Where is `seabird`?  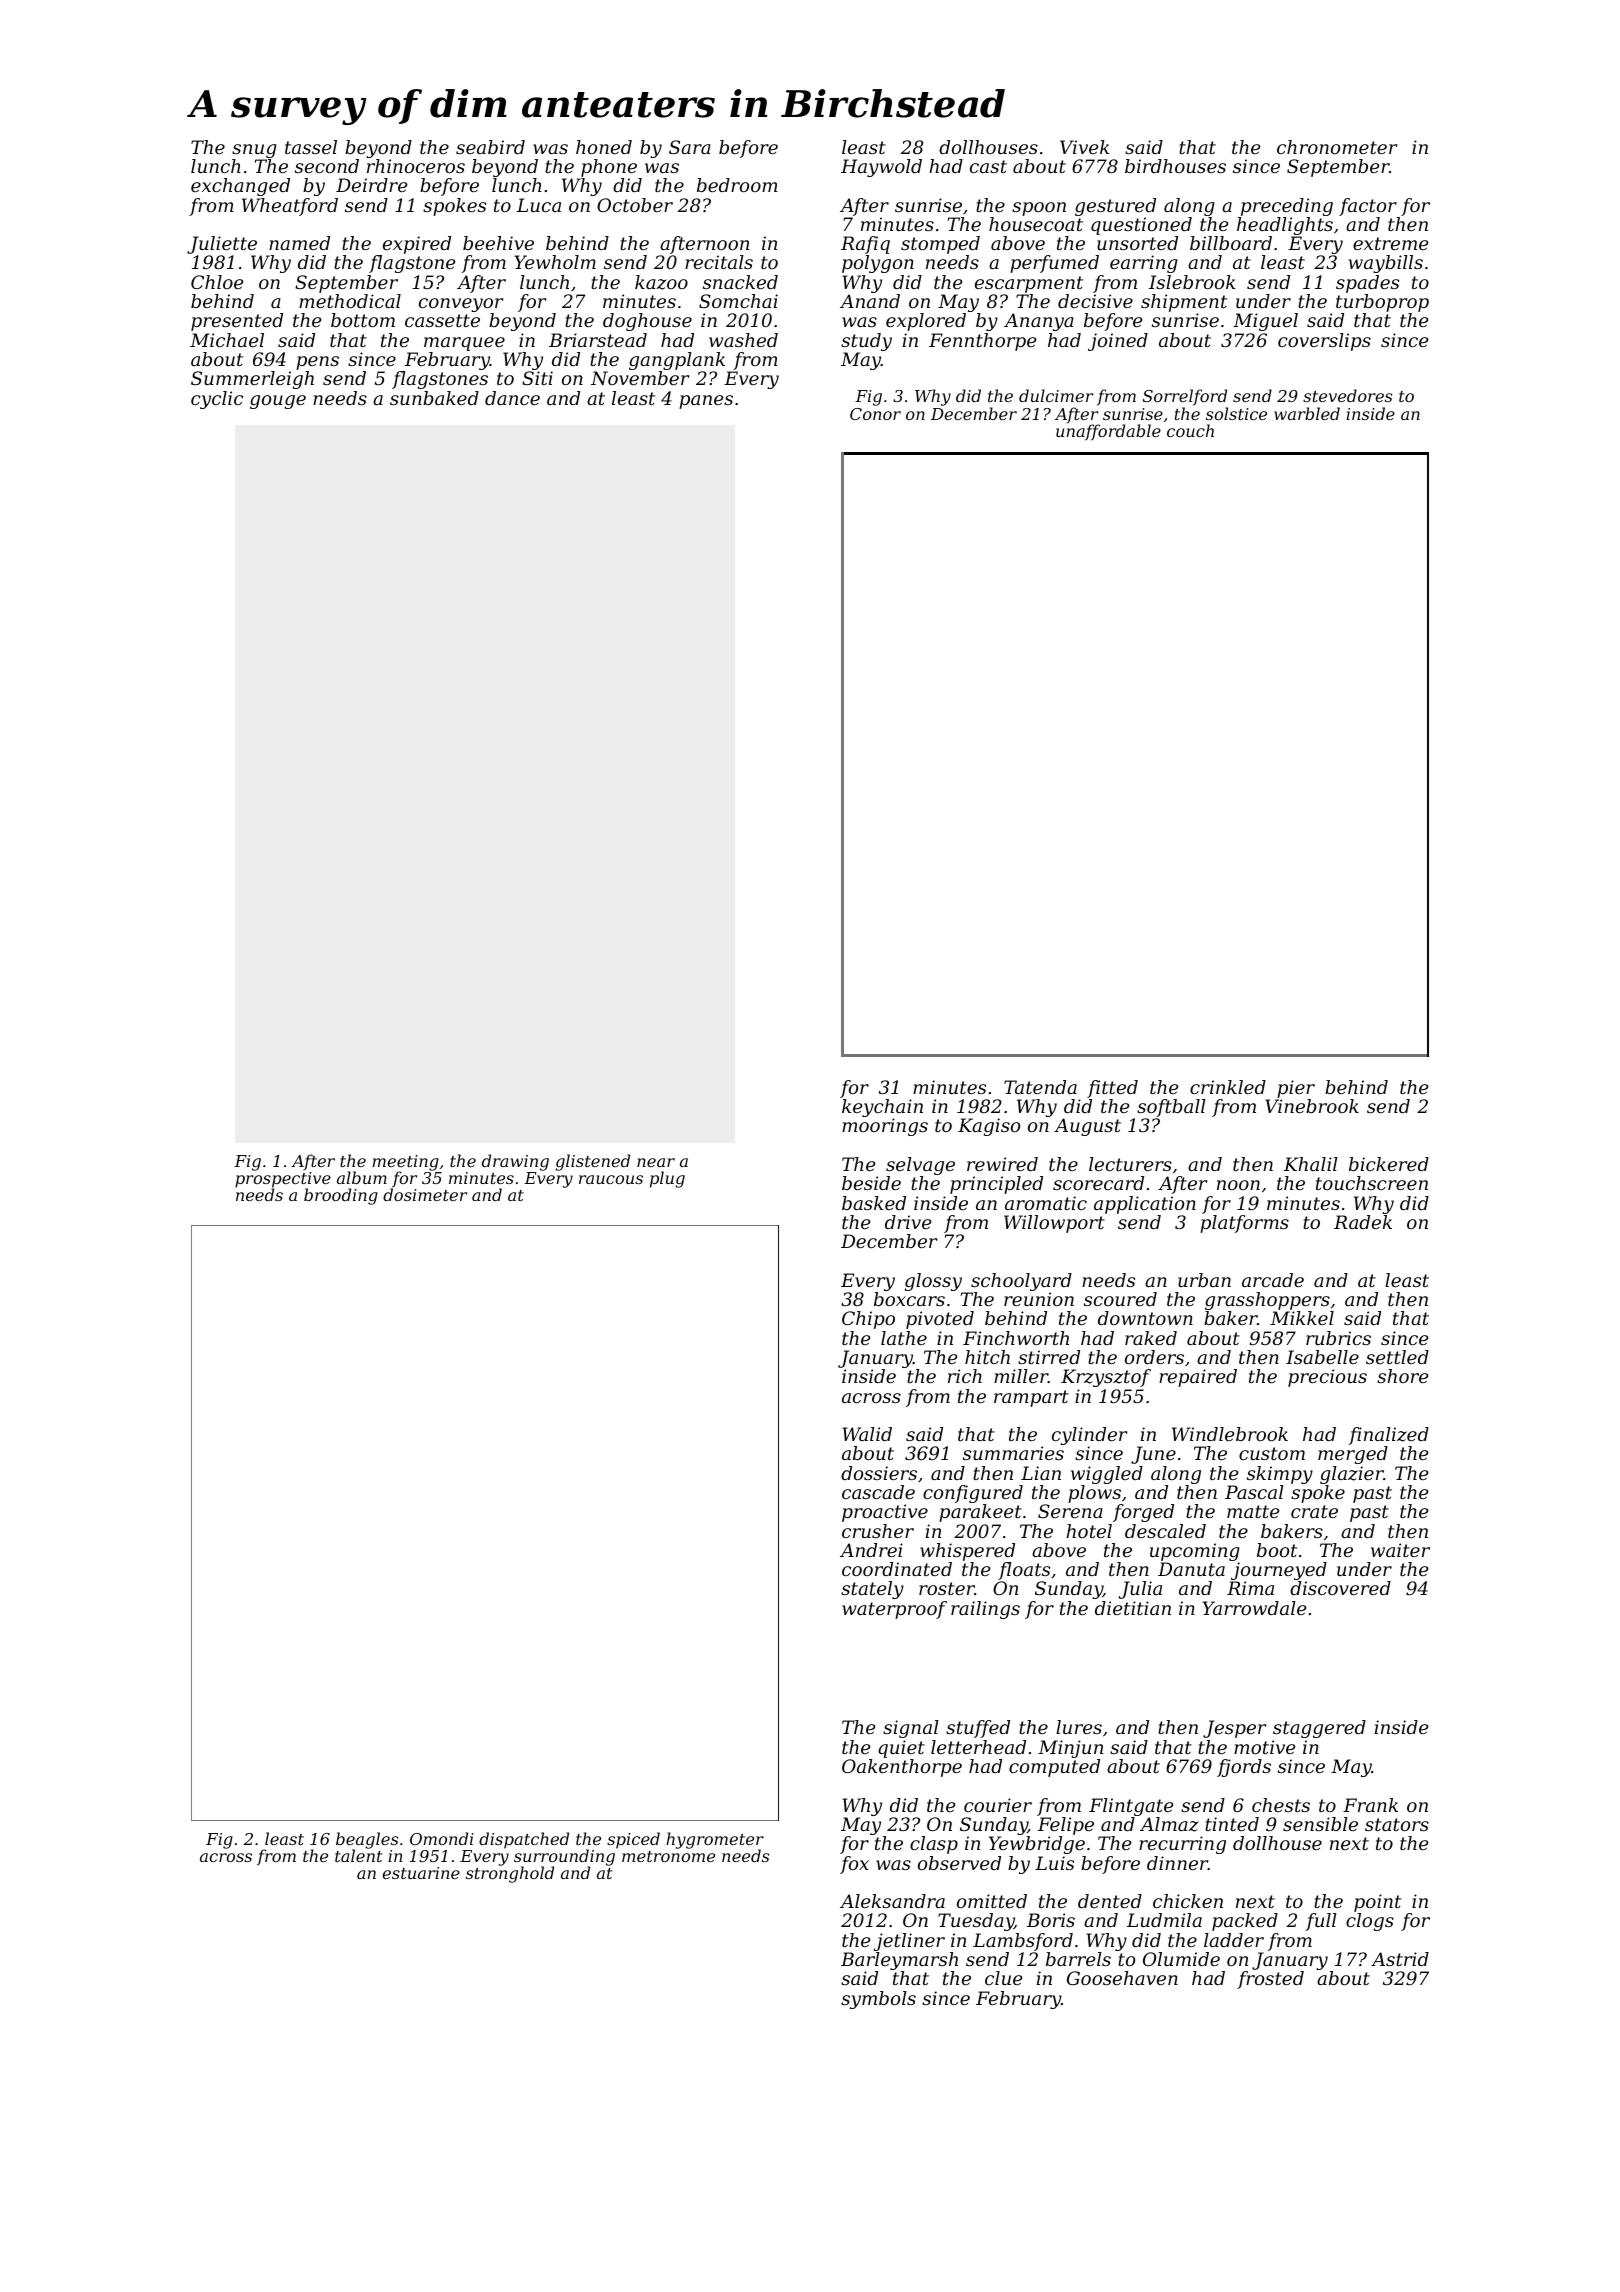 seabird is located at coordinates (490, 147).
